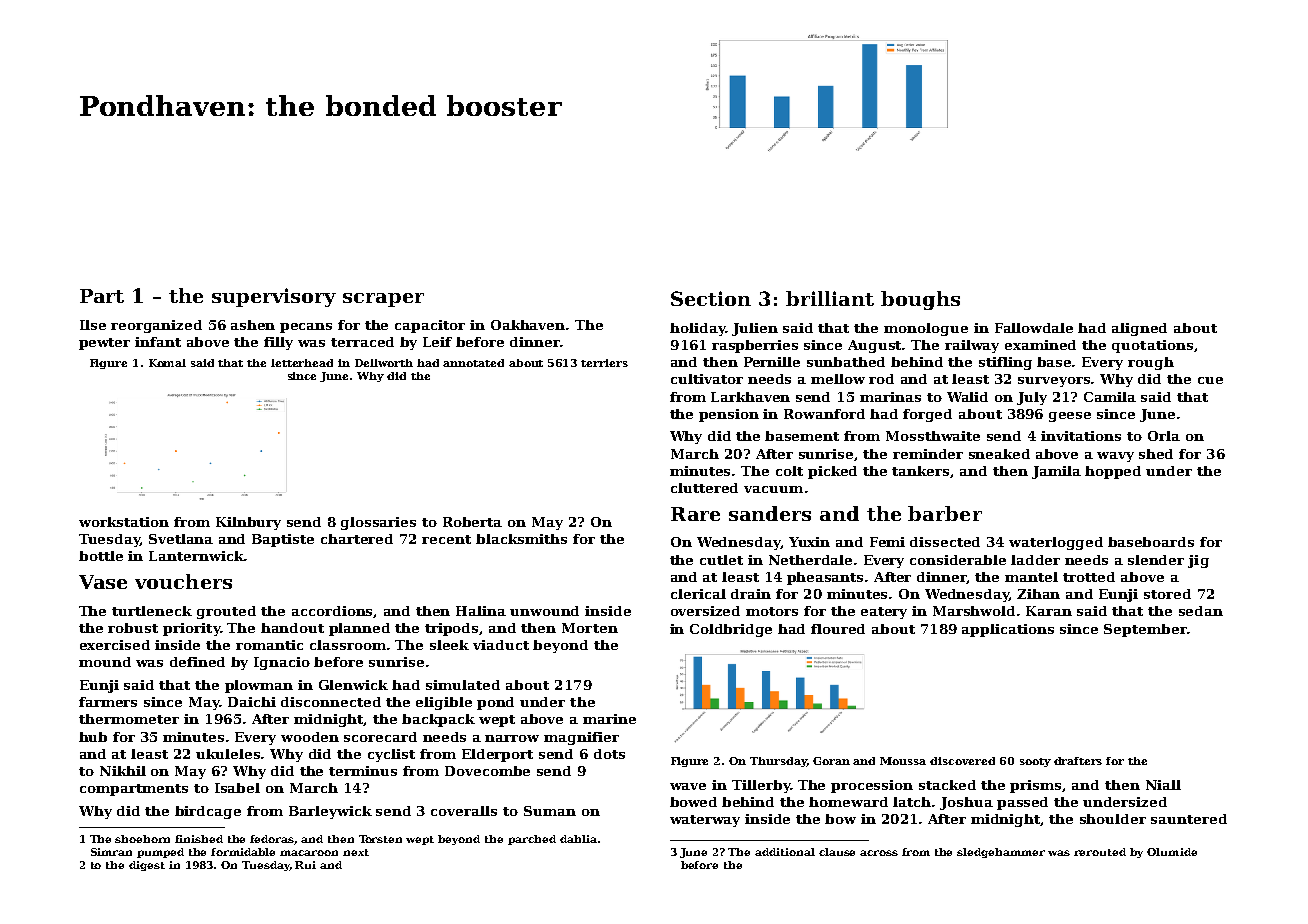 This screenshot has height=924, width=1308. Describe the element at coordinates (532, 840) in the screenshot. I see `parched` at that location.
